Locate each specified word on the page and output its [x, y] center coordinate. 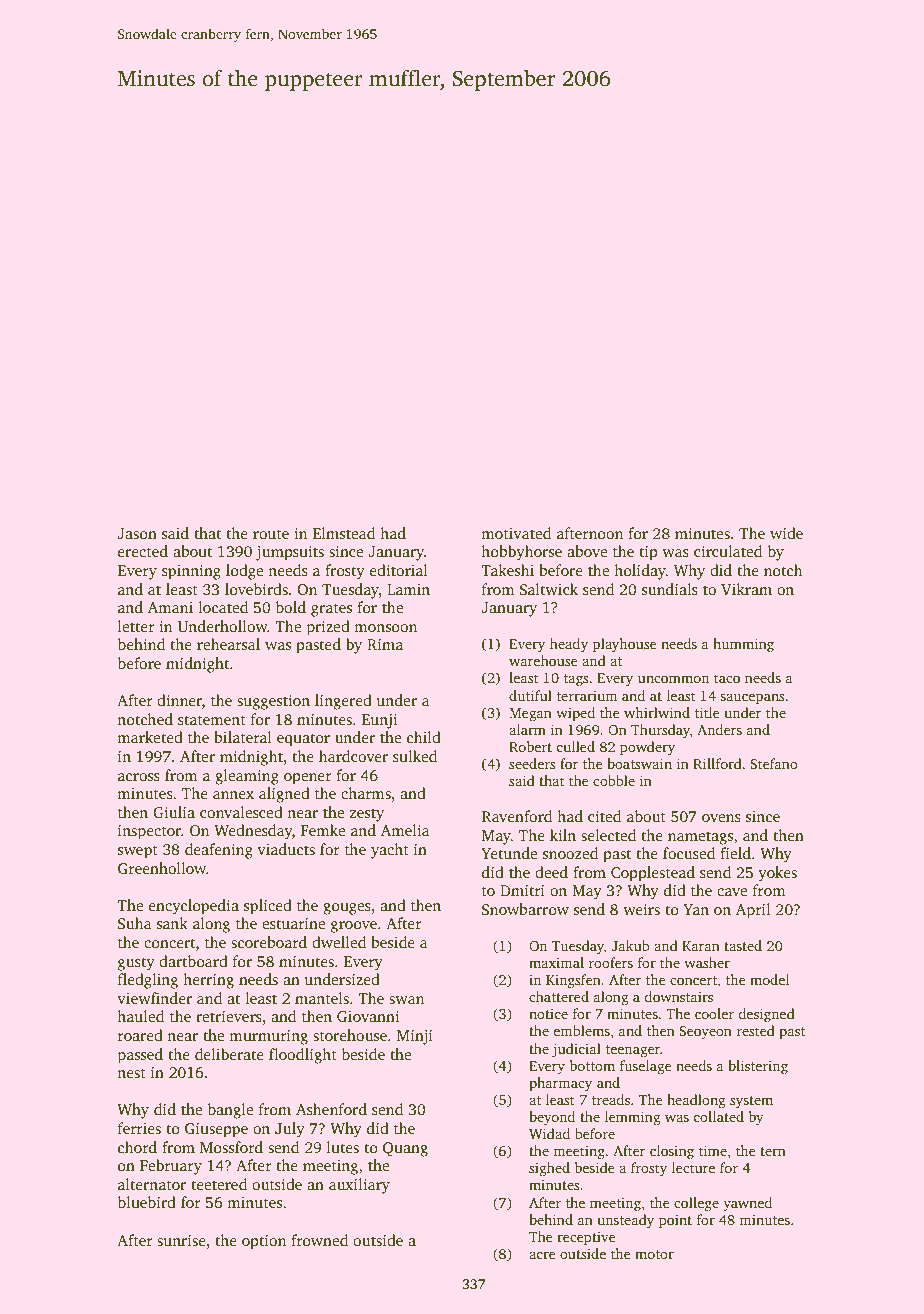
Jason [137, 534]
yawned [747, 1204]
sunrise [181, 1241]
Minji [415, 1037]
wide [786, 533]
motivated [516, 533]
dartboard [193, 961]
